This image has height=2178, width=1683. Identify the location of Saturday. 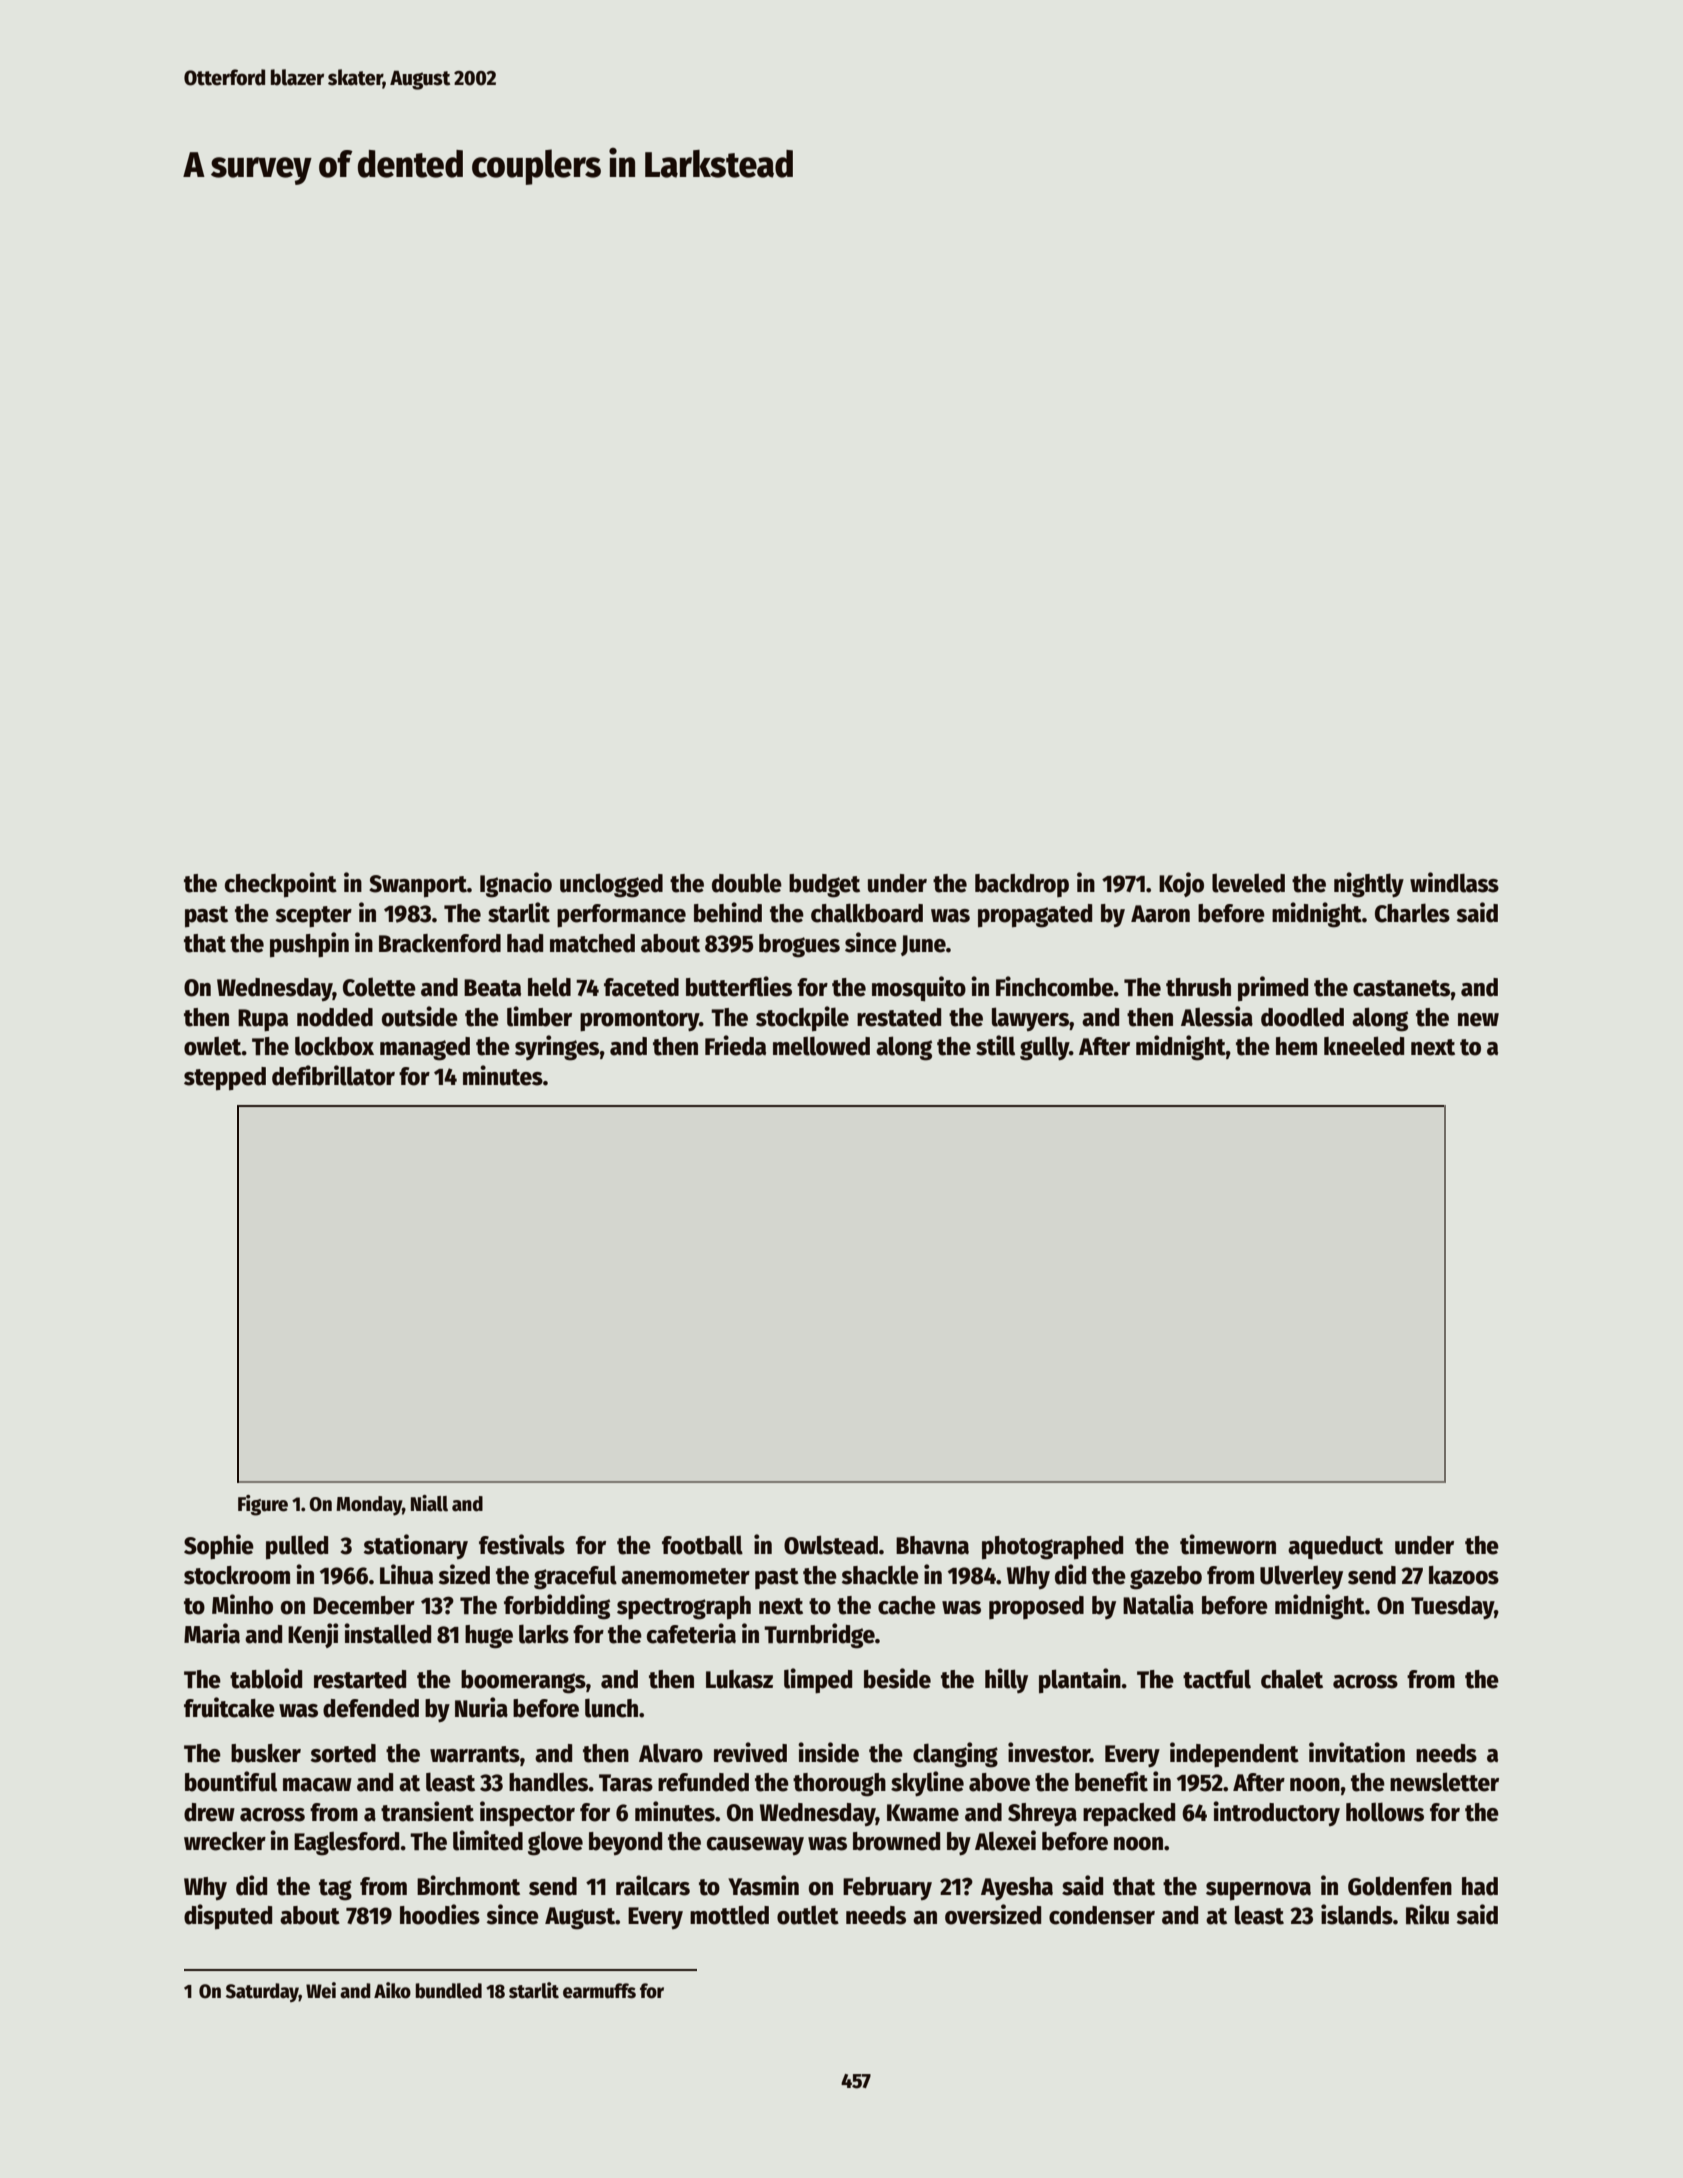
(262, 1992).
